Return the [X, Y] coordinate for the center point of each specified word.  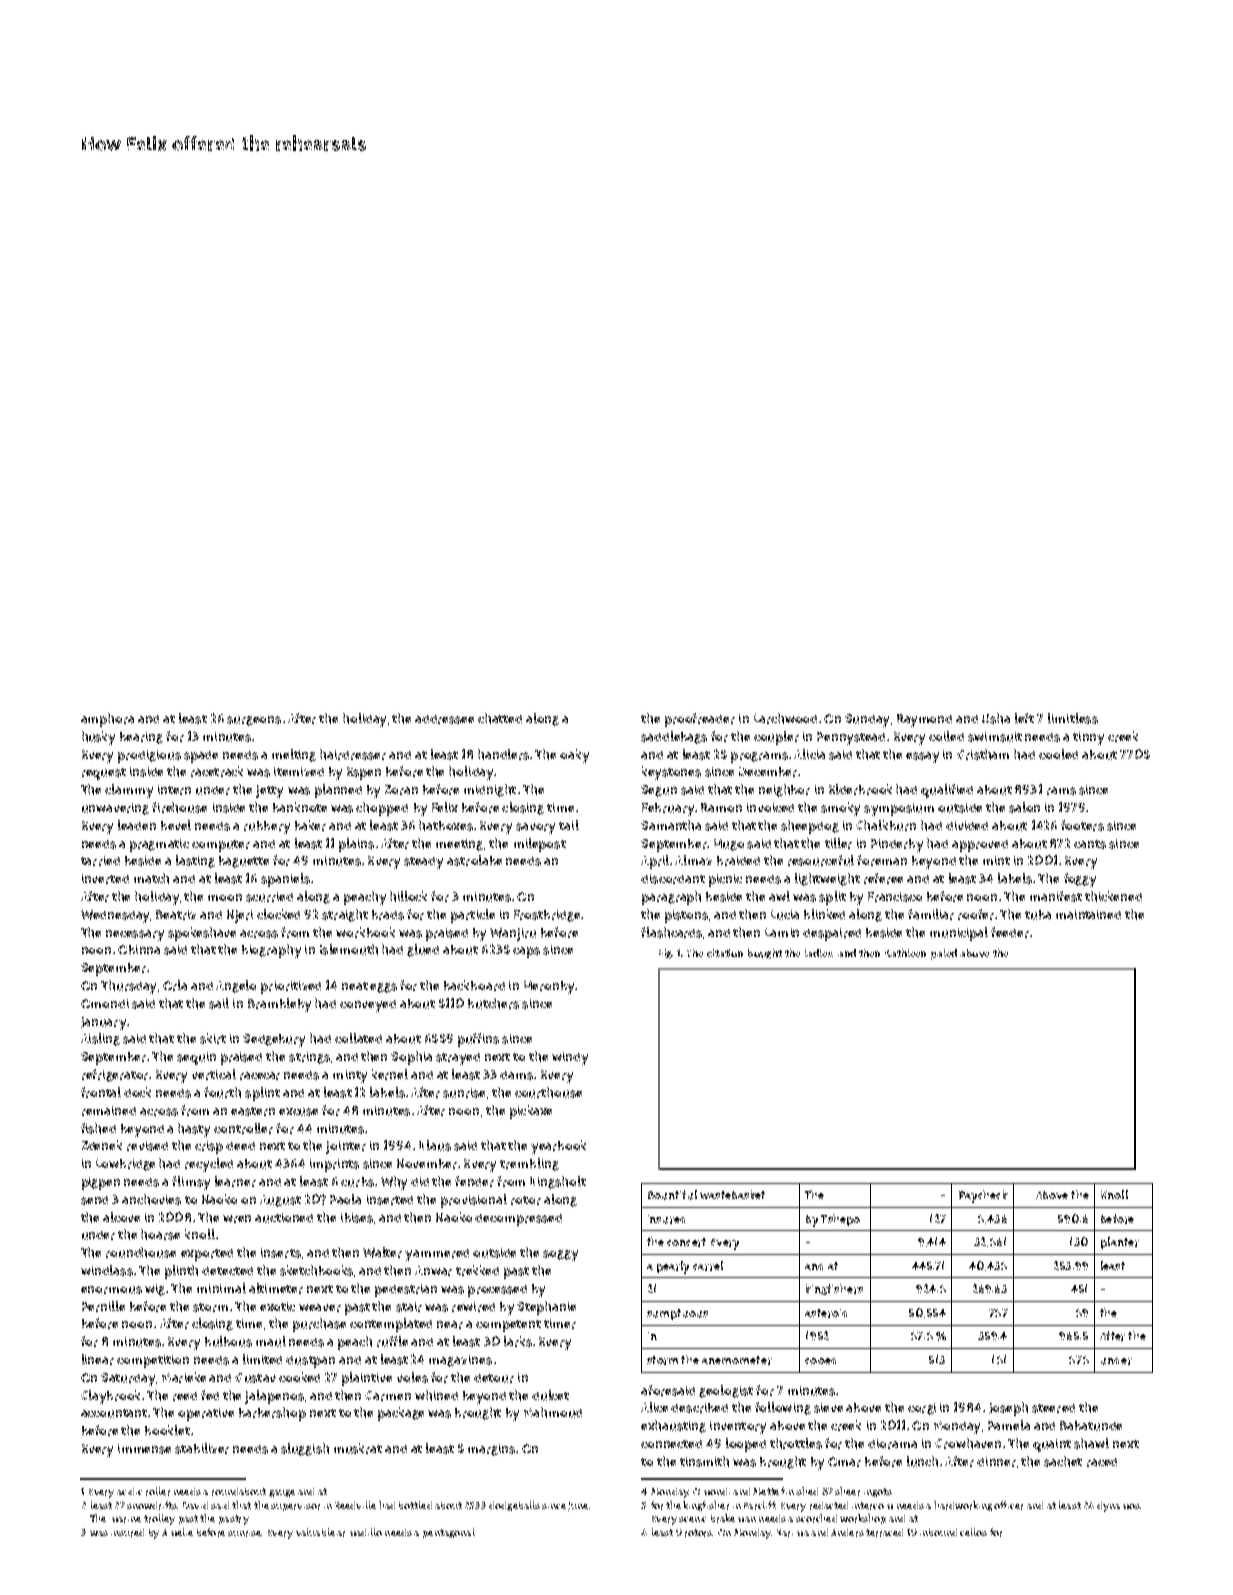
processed [497, 1291]
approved [980, 846]
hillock [408, 896]
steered [1053, 1408]
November [427, 1164]
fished [98, 1128]
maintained [1088, 914]
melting [294, 755]
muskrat [358, 1448]
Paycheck [983, 1196]
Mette [766, 1491]
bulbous [228, 1341]
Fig [666, 954]
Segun [659, 791]
